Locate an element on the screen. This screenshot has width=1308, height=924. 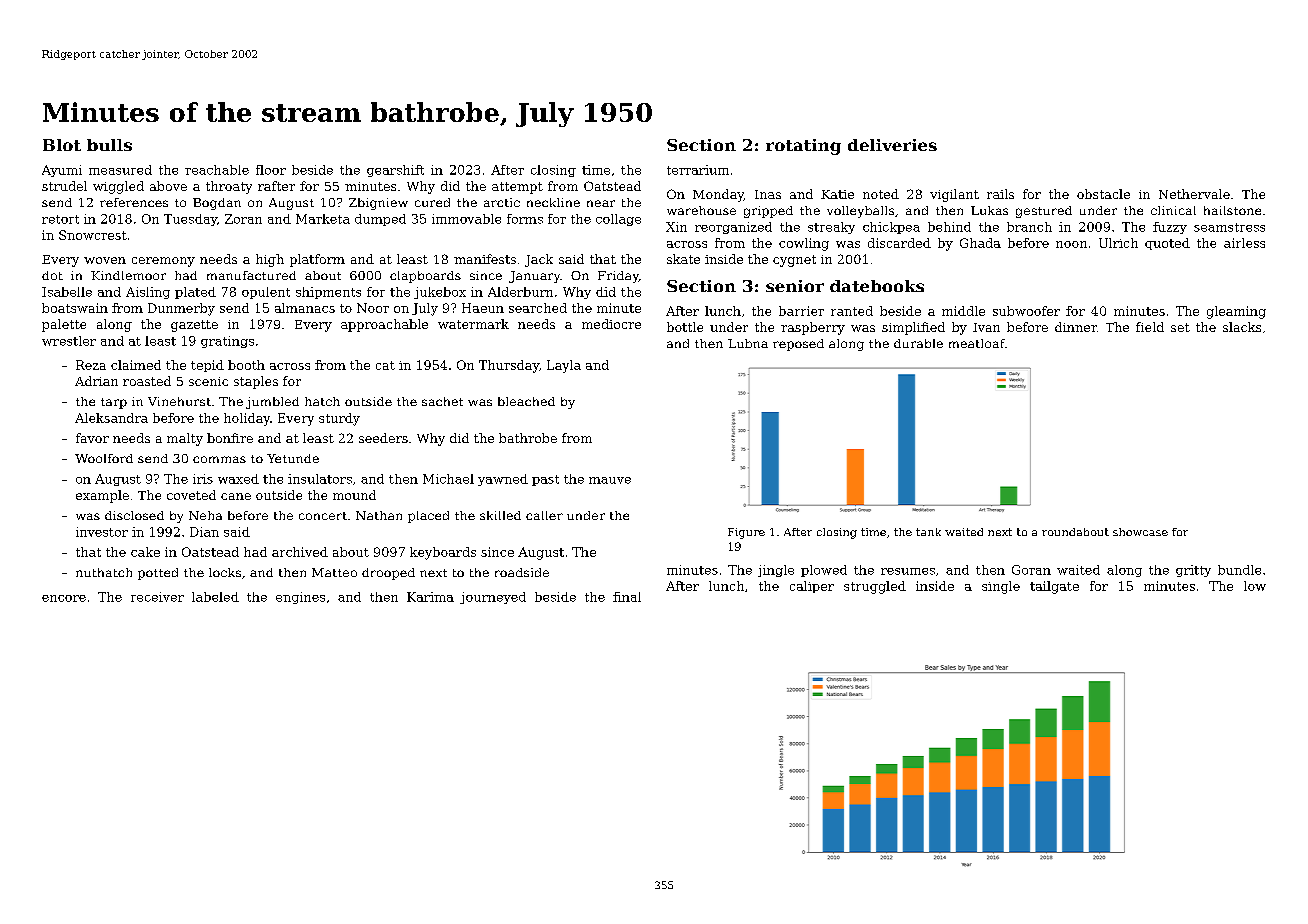
gritty is located at coordinates (1193, 571).
